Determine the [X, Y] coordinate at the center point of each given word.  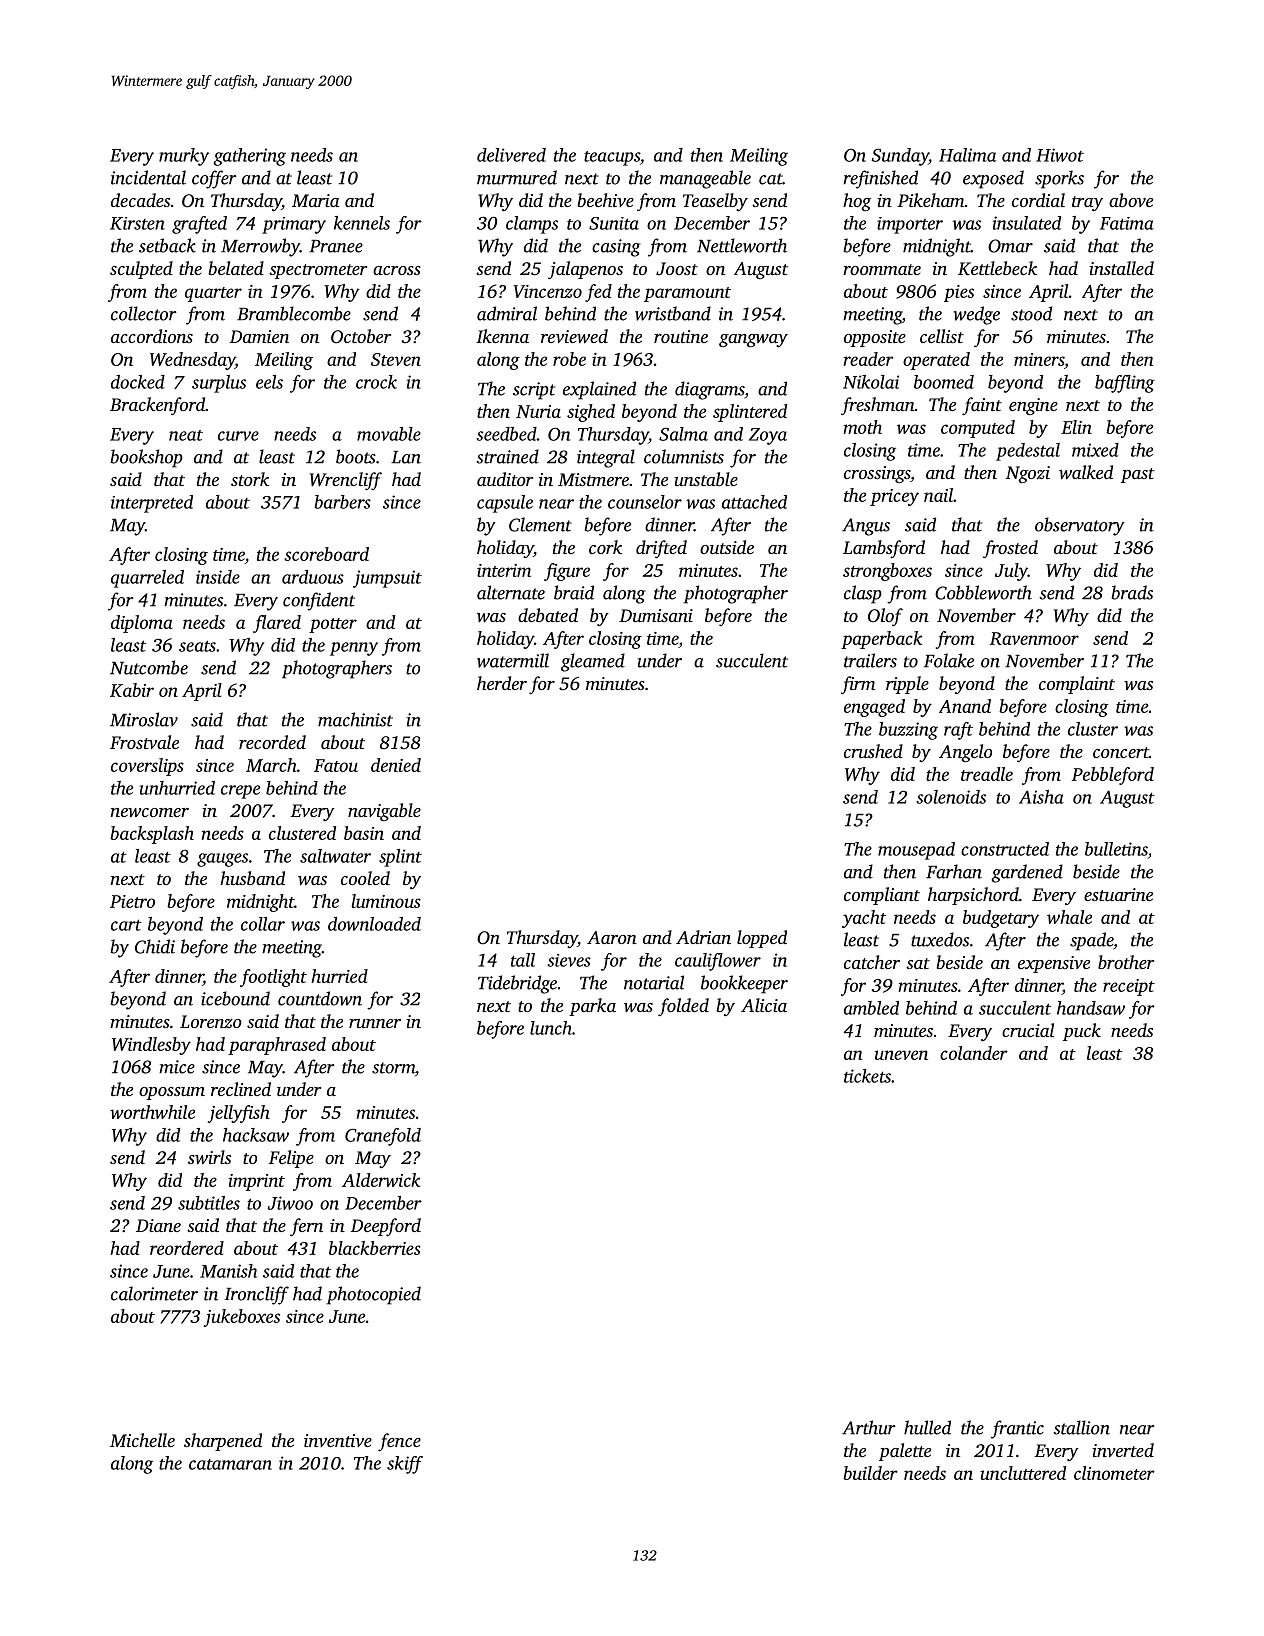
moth [862, 427]
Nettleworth [742, 245]
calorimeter [154, 1293]
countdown [320, 998]
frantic [1017, 1429]
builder [870, 1473]
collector [144, 313]
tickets [867, 1076]
